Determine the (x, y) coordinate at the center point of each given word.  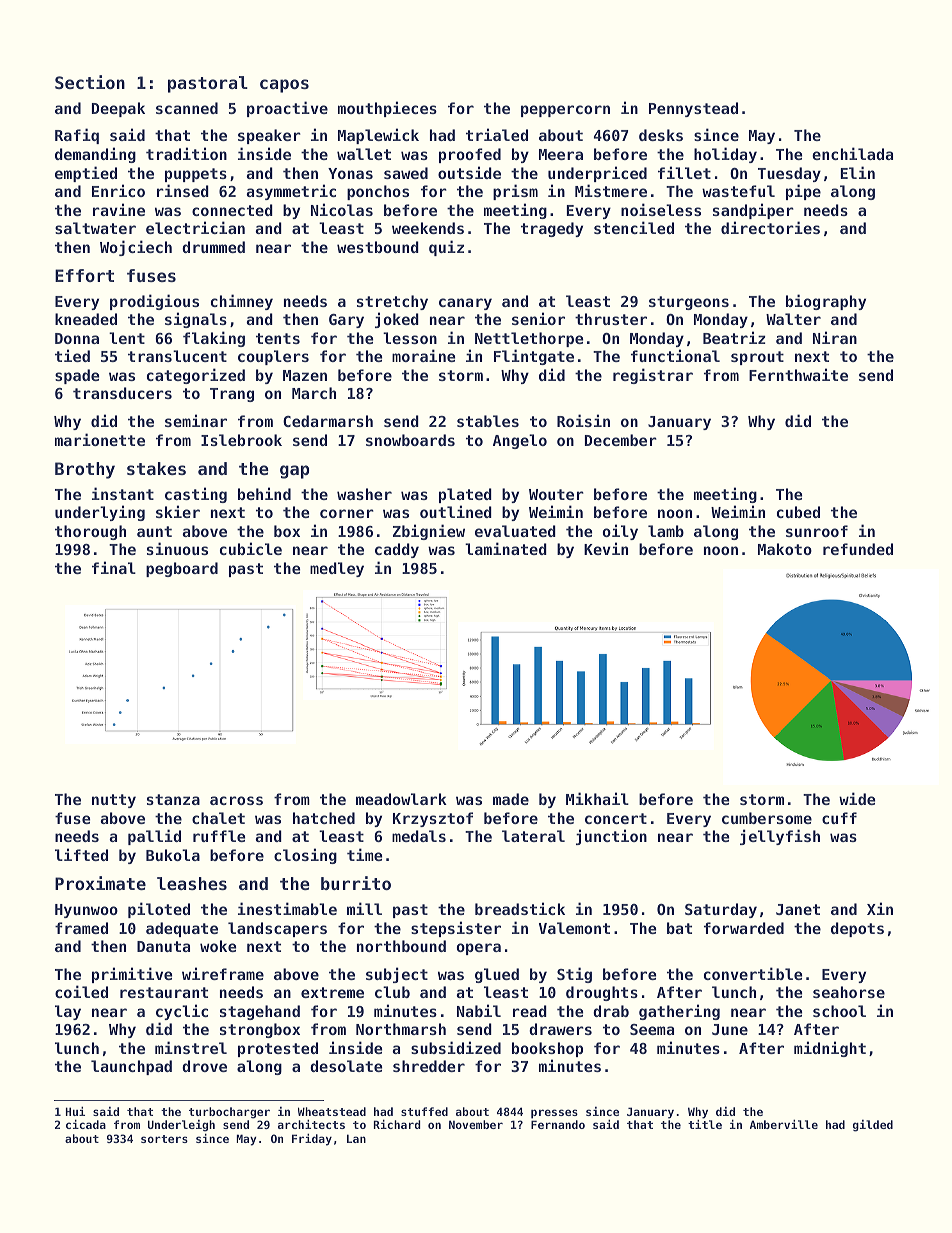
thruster (611, 319)
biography (826, 302)
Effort (84, 275)
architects (311, 1124)
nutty (114, 801)
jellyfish (780, 837)
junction (611, 837)
